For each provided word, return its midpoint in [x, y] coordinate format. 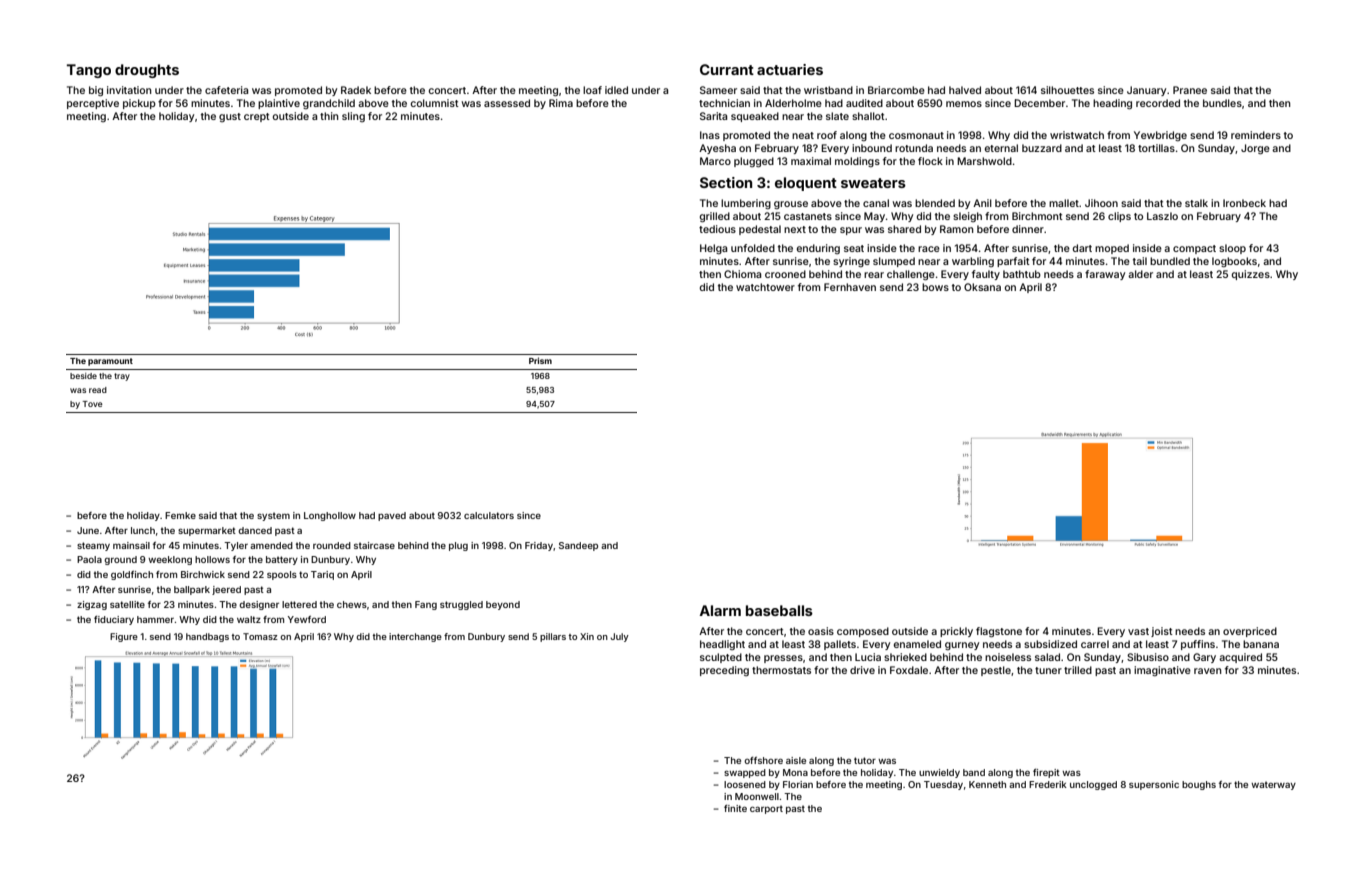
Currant [727, 69]
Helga [713, 249]
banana [1261, 644]
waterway [1273, 785]
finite [735, 808]
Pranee [1190, 90]
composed [863, 632]
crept [257, 117]
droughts [147, 71]
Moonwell [757, 796]
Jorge [1255, 149]
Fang [426, 605]
